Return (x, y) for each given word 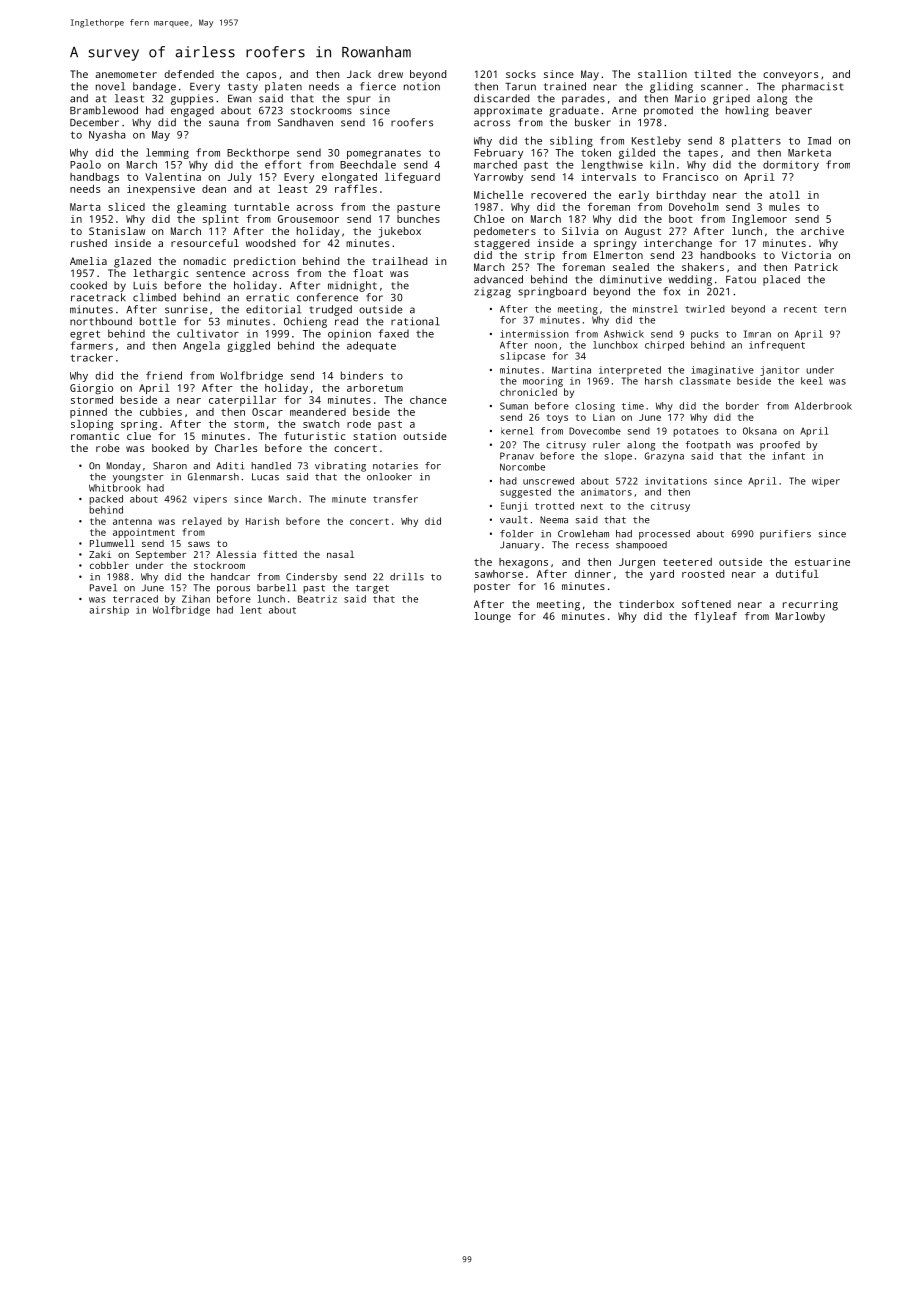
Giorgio (91, 389)
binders (362, 375)
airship (109, 611)
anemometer (126, 74)
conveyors (790, 76)
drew (390, 74)
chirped (664, 346)
